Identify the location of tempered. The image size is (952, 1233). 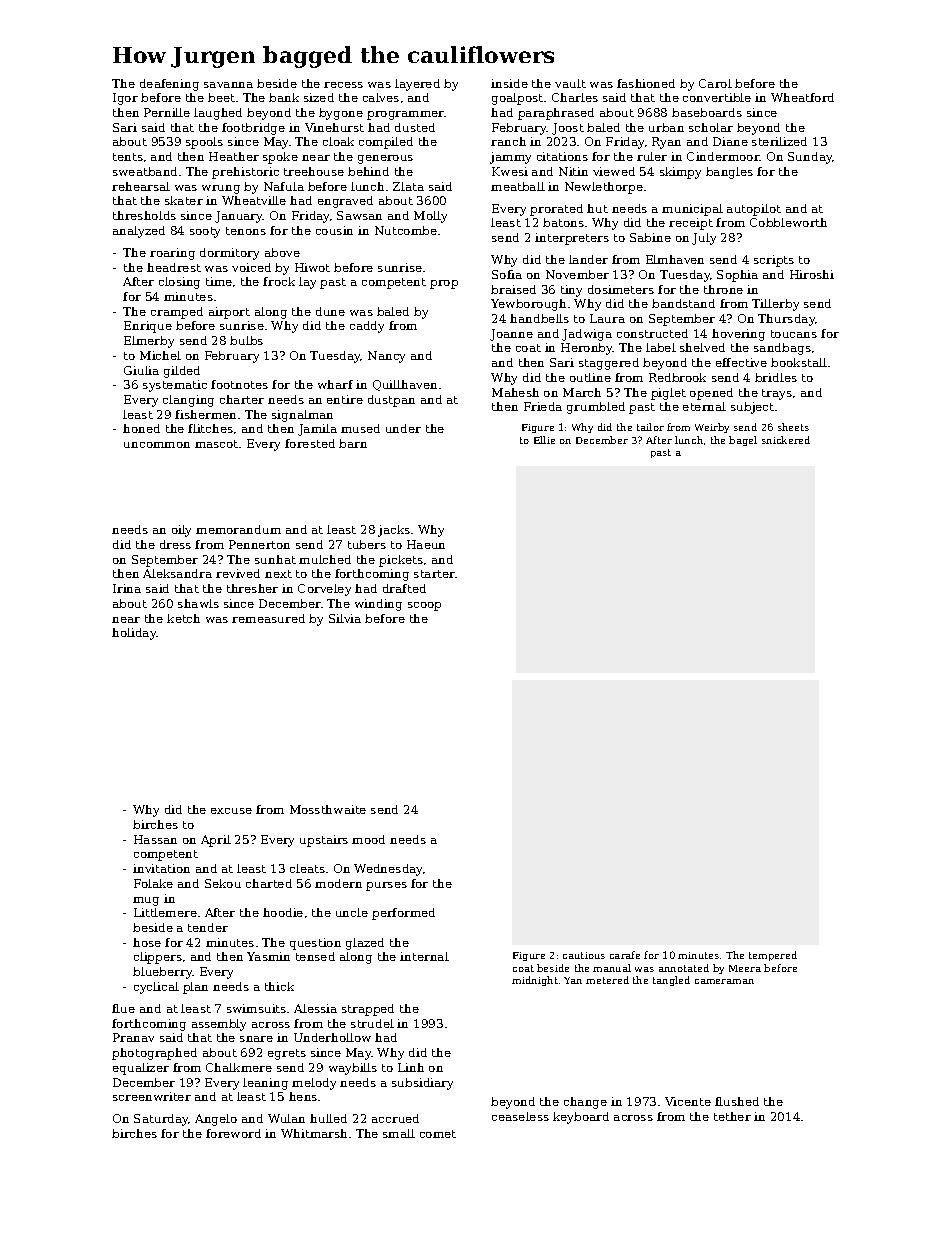
(773, 956).
